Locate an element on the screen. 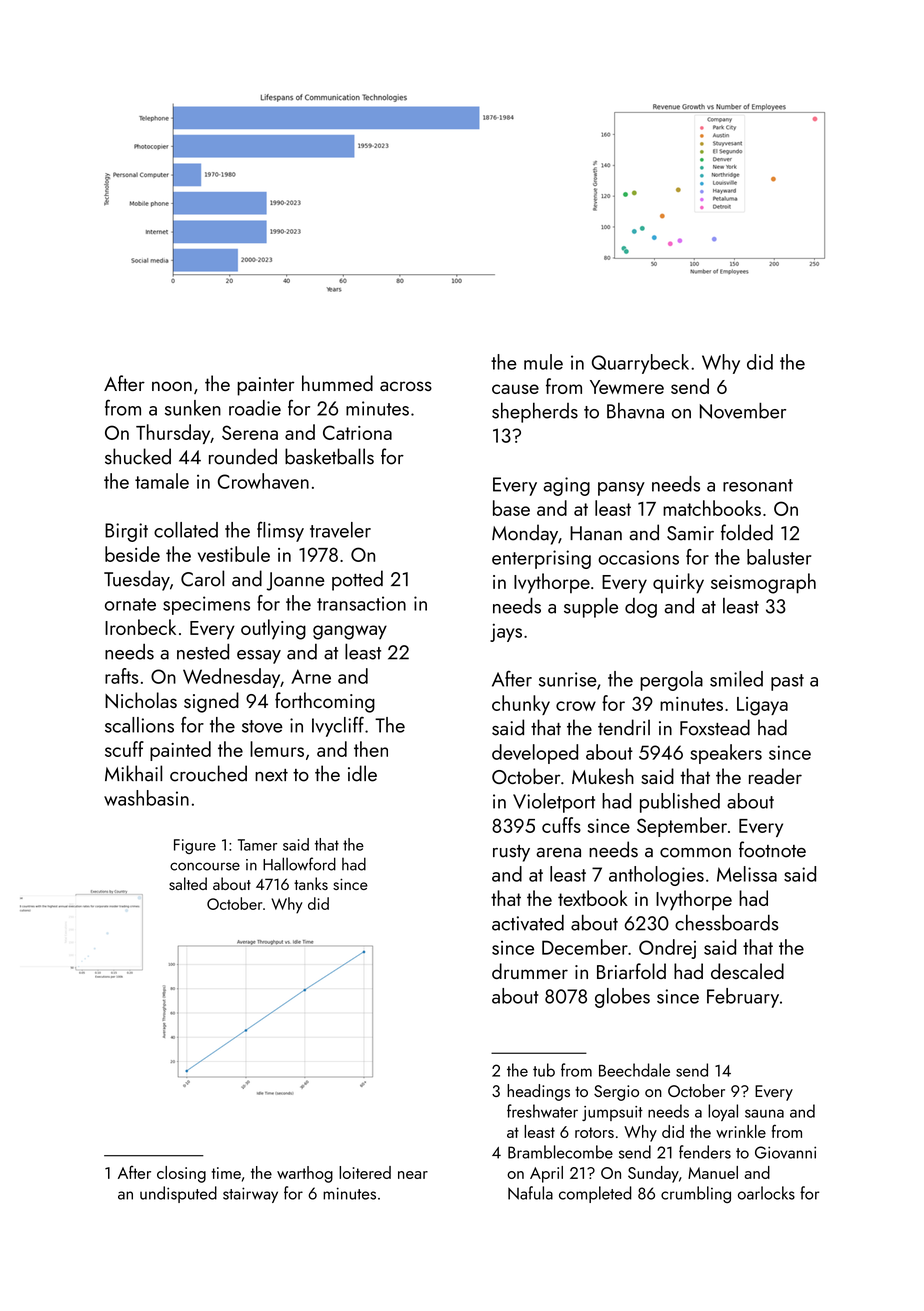 The image size is (924, 1311). noon is located at coordinates (172, 386).
